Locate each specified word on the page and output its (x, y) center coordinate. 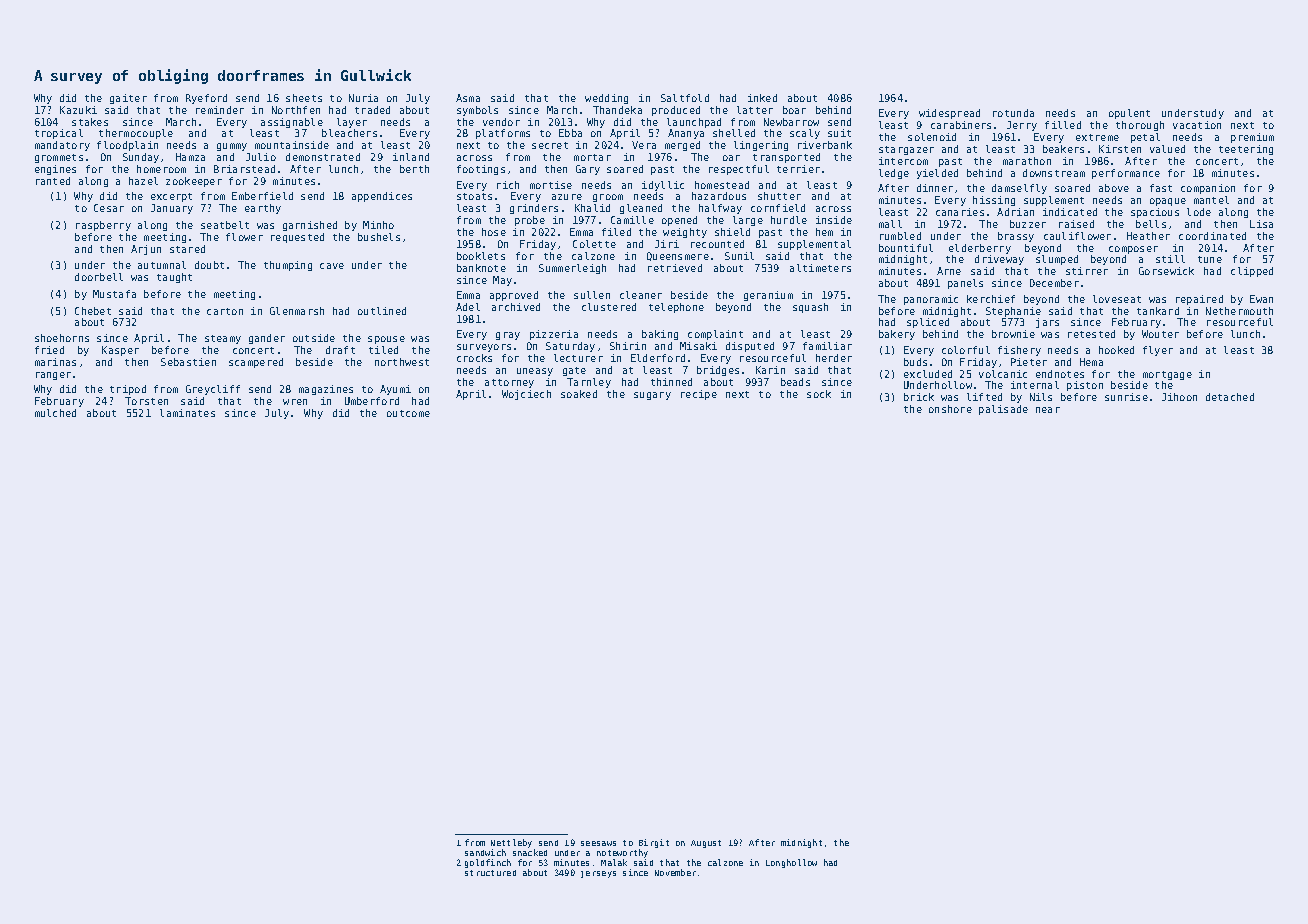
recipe (699, 395)
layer (352, 123)
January (172, 209)
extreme (1097, 137)
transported (786, 158)
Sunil (739, 256)
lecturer (578, 358)
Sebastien (188, 362)
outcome (408, 413)
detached (1230, 397)
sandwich (485, 852)
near (1048, 410)
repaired (1199, 300)
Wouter (1160, 334)
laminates (187, 413)
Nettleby (511, 843)
